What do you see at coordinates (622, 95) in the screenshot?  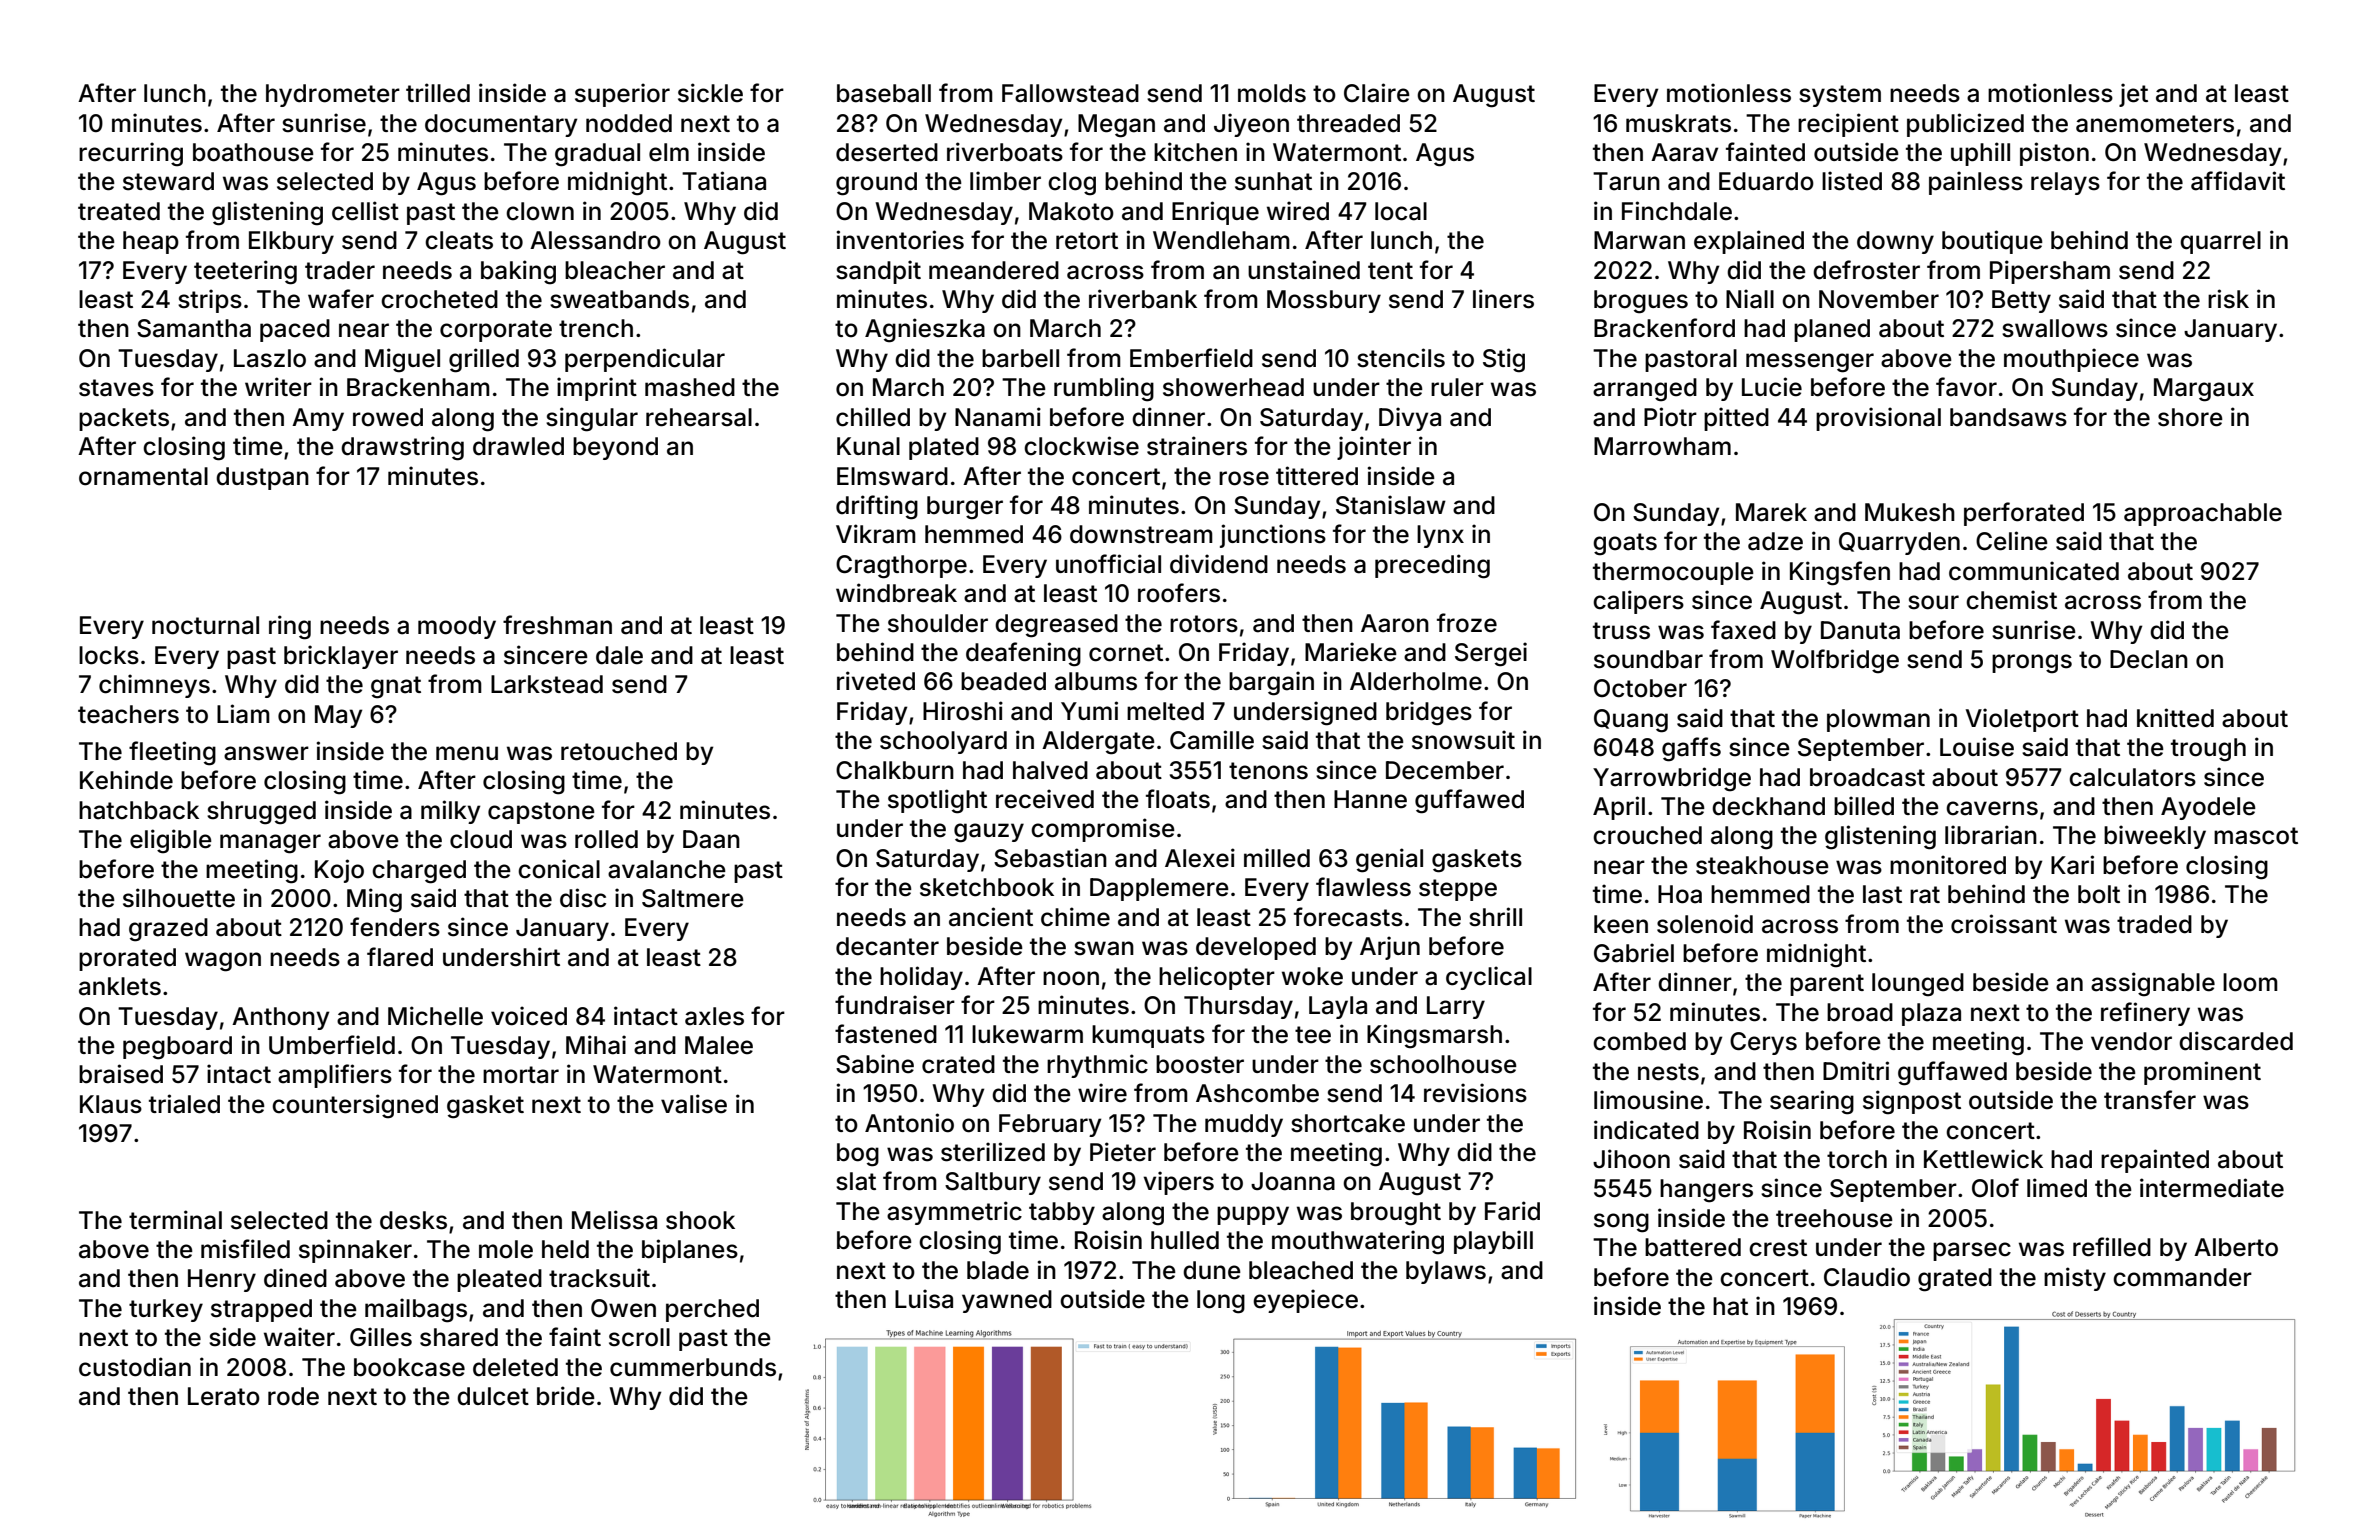 I see `superior` at bounding box center [622, 95].
